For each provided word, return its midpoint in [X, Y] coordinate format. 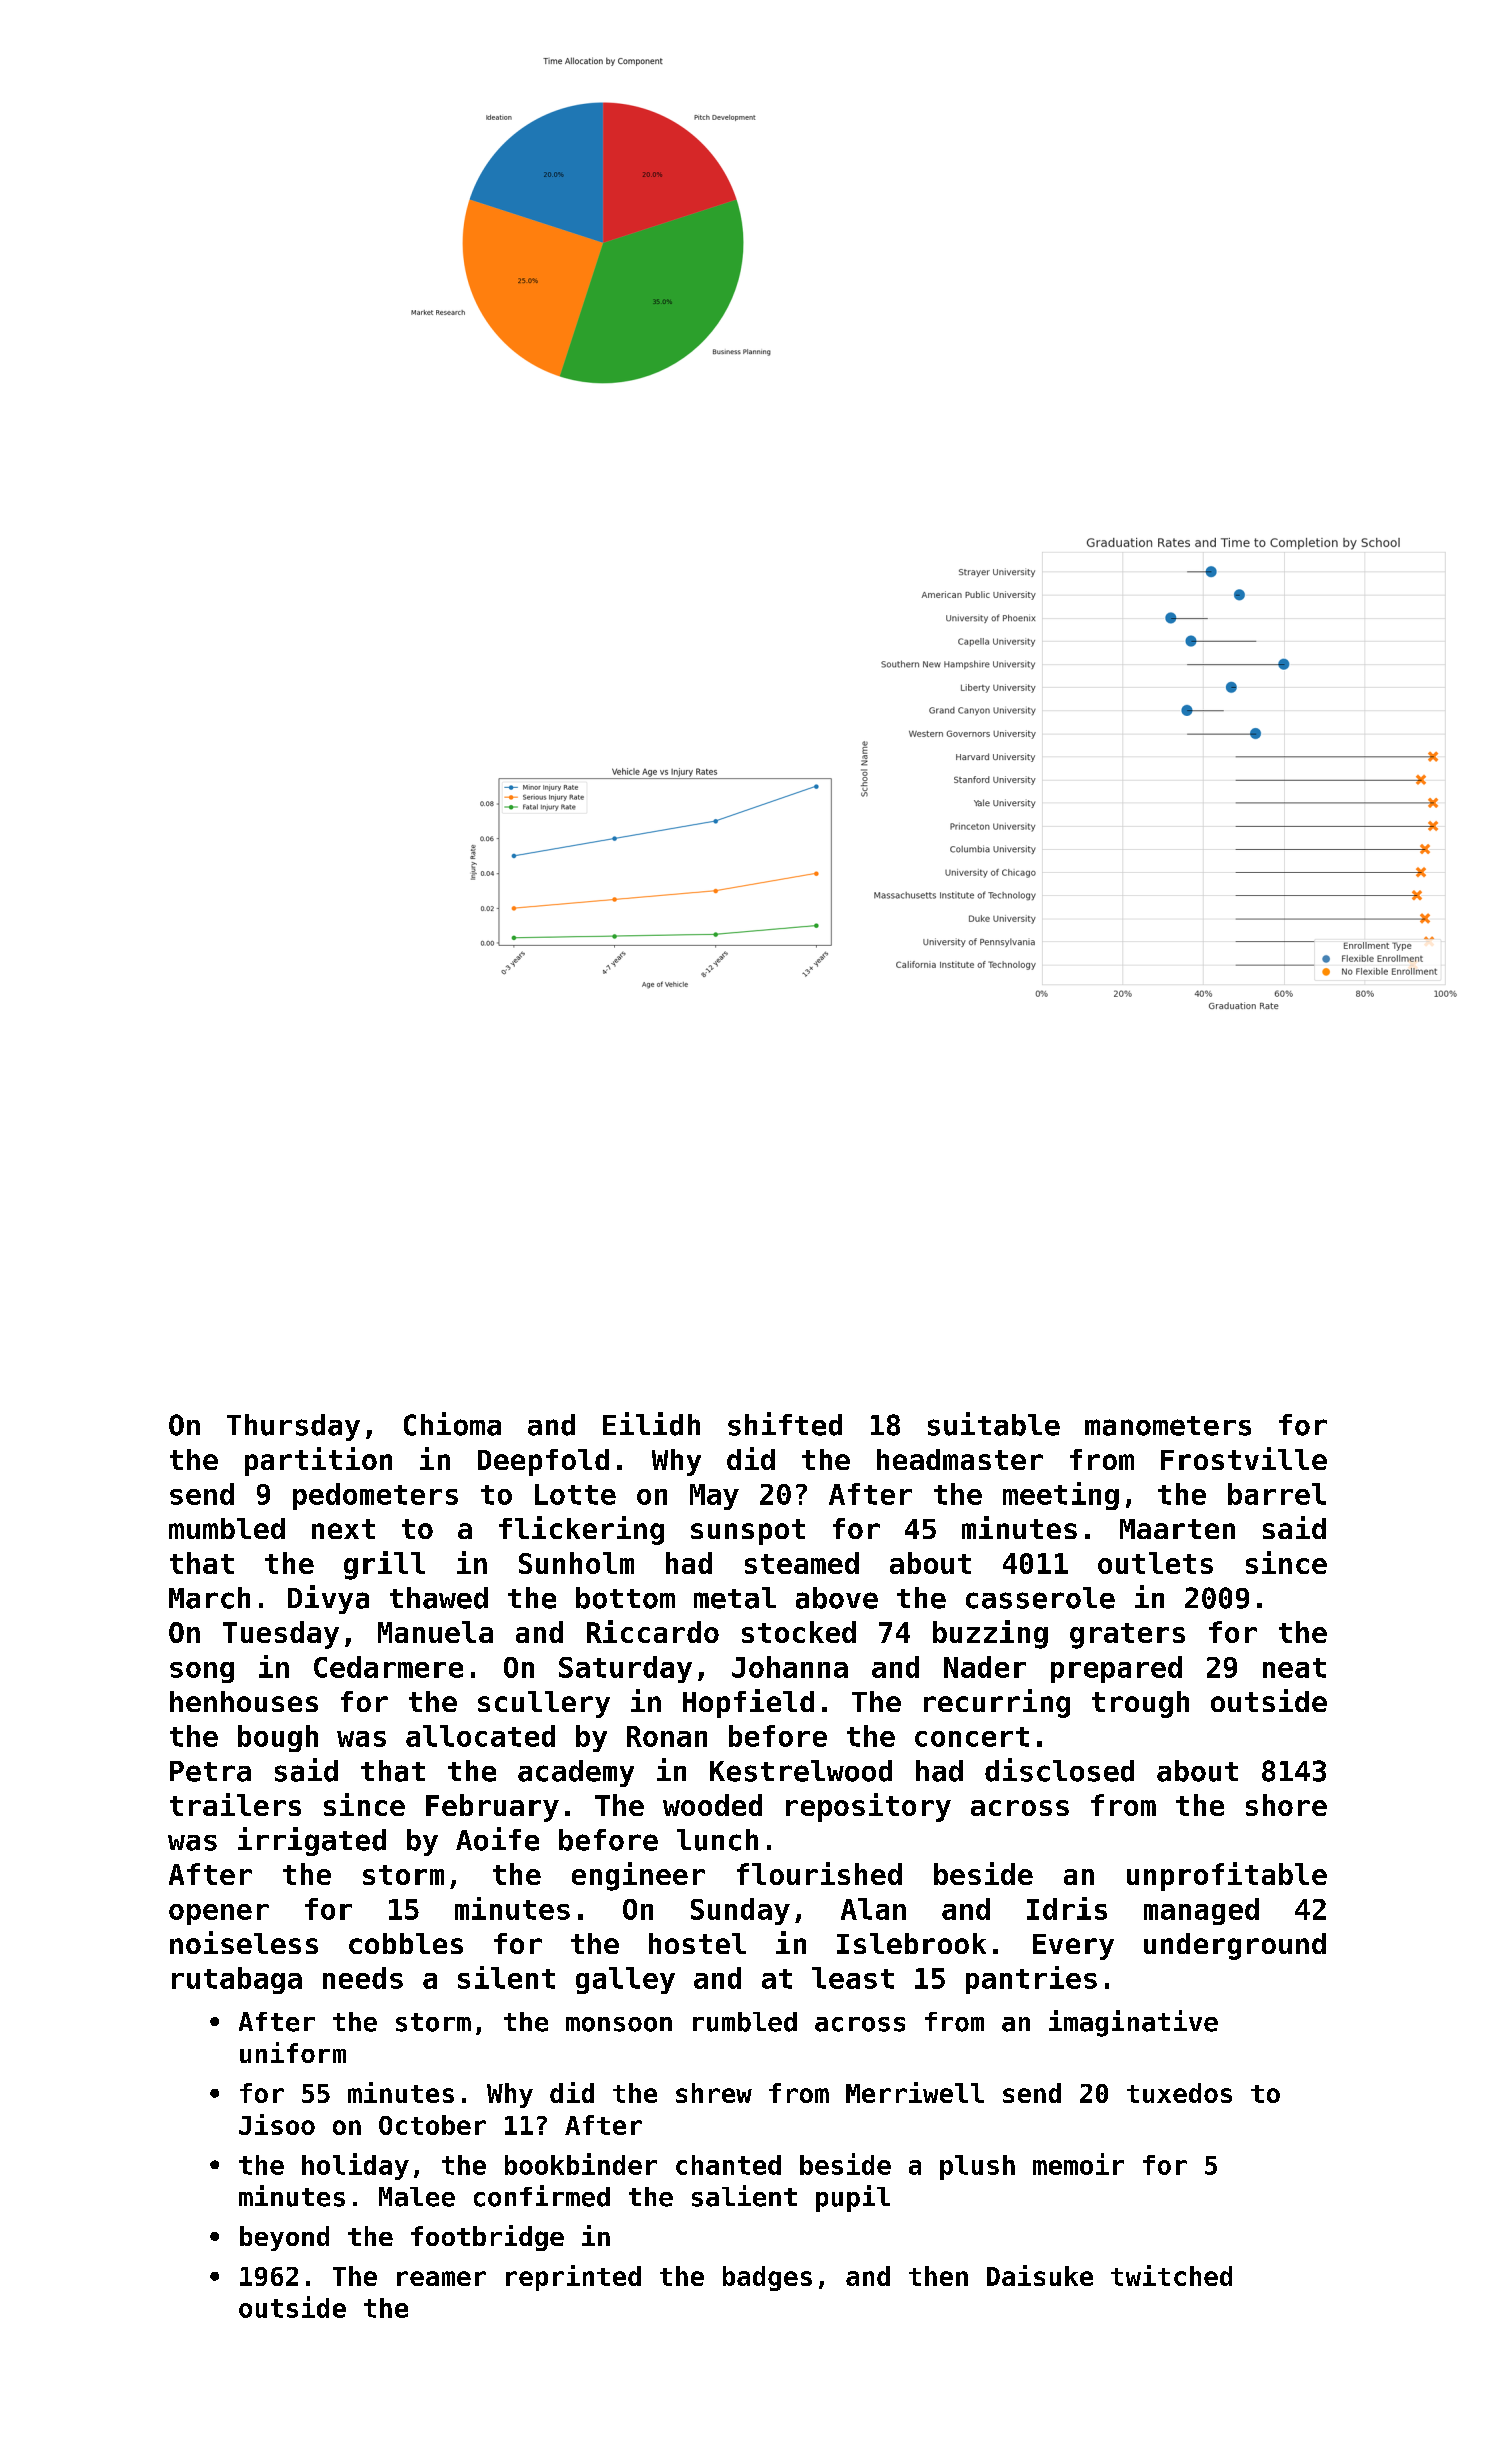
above [837, 1598]
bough [278, 1738]
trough [1140, 1704]
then [938, 2276]
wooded [712, 1805]
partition [318, 1461]
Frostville [1244, 1458]
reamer [441, 2278]
